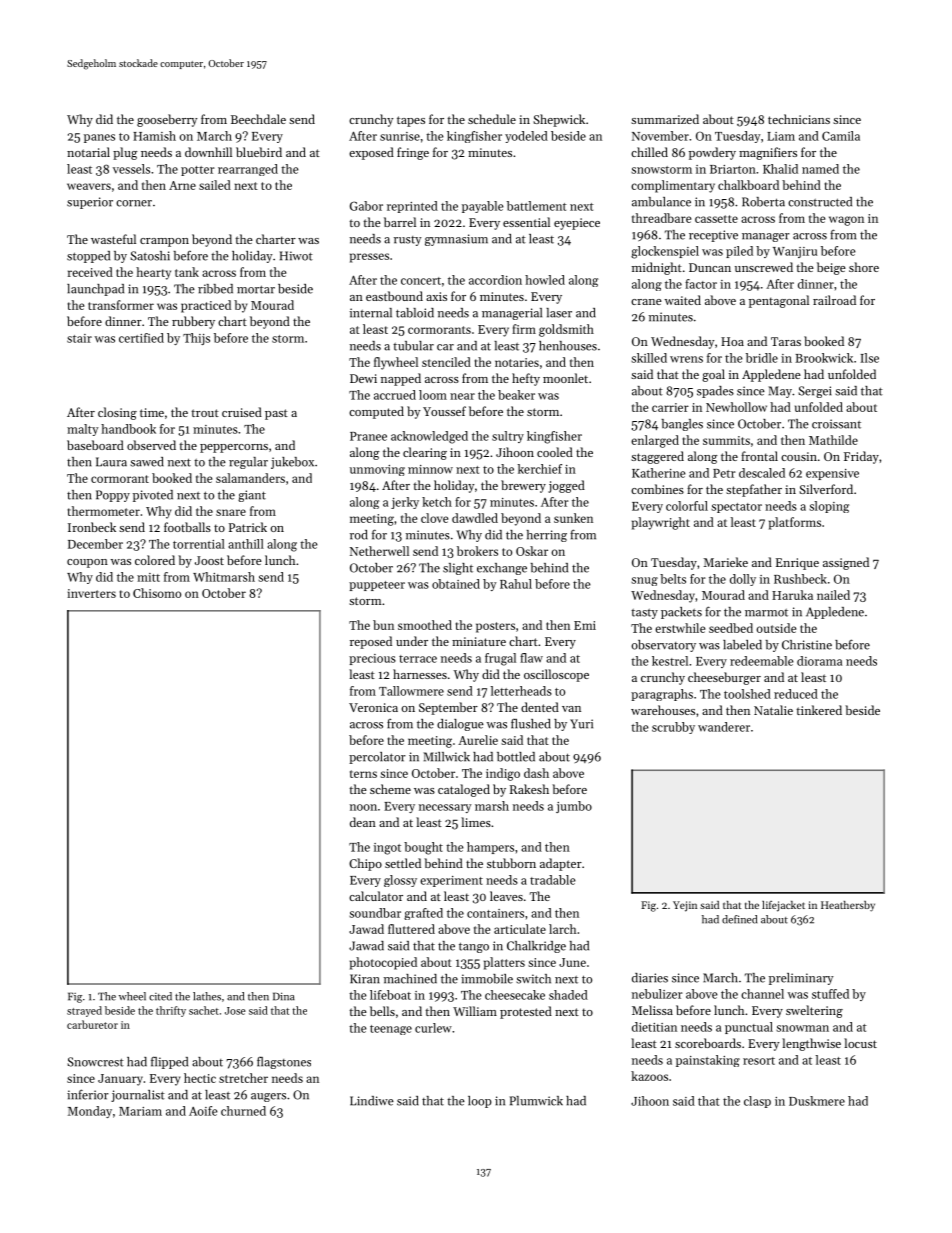 The height and width of the screenshot is (1233, 952). What do you see at coordinates (167, 120) in the screenshot?
I see `gooseberry` at bounding box center [167, 120].
